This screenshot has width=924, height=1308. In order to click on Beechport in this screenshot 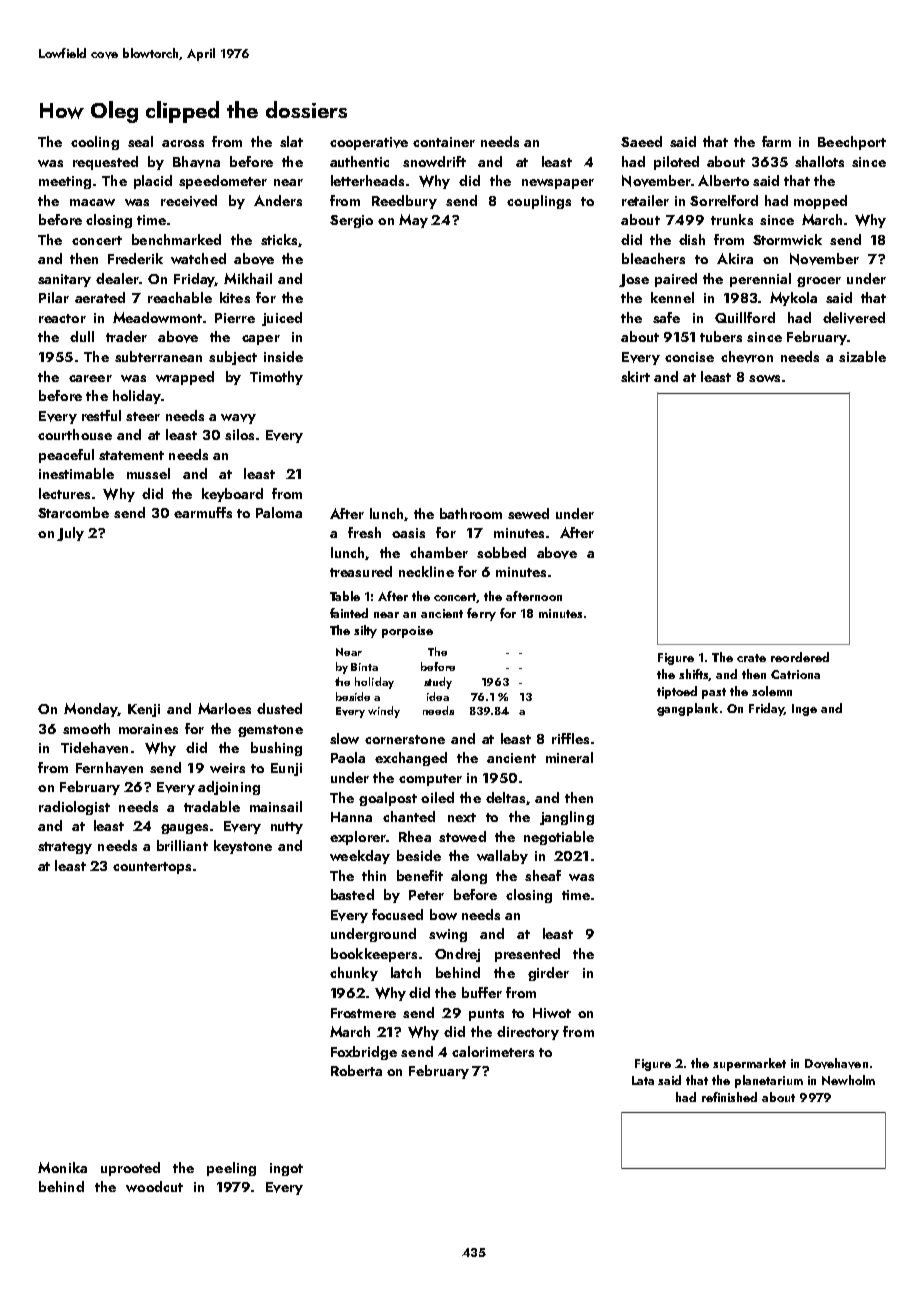, I will do `click(852, 143)`.
